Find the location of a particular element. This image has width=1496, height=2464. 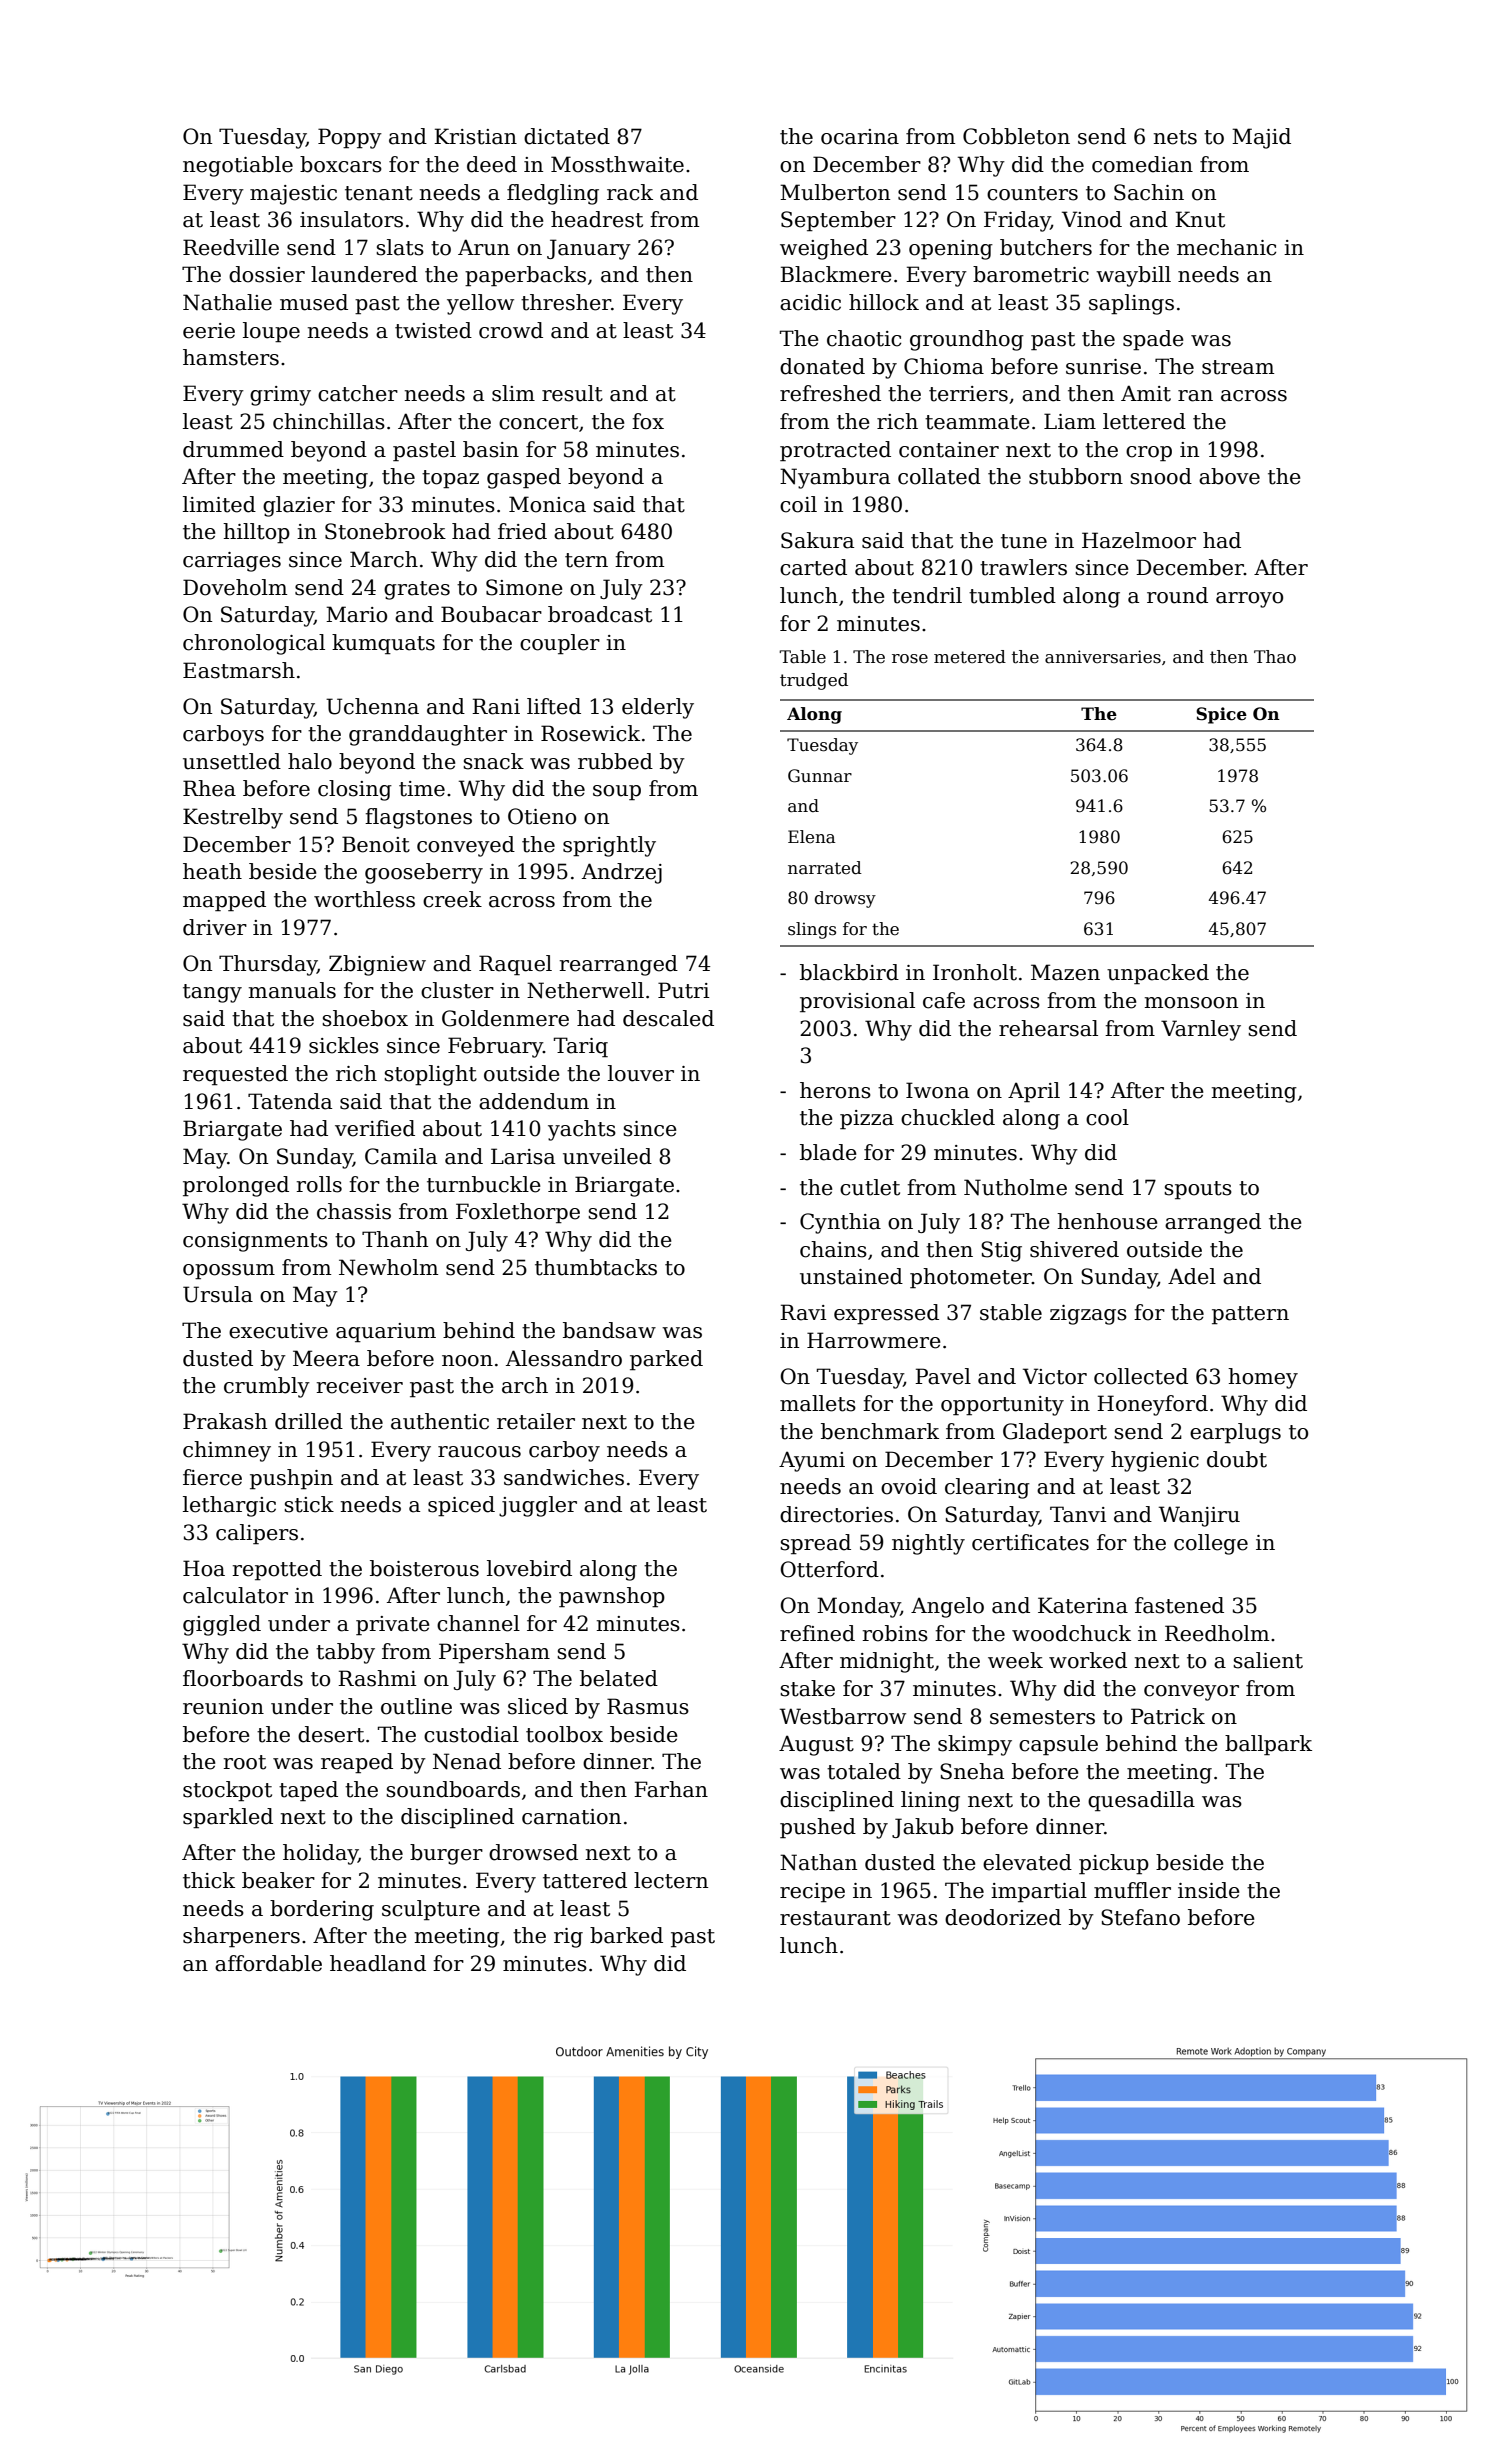

thumbtacks is located at coordinates (596, 1267).
